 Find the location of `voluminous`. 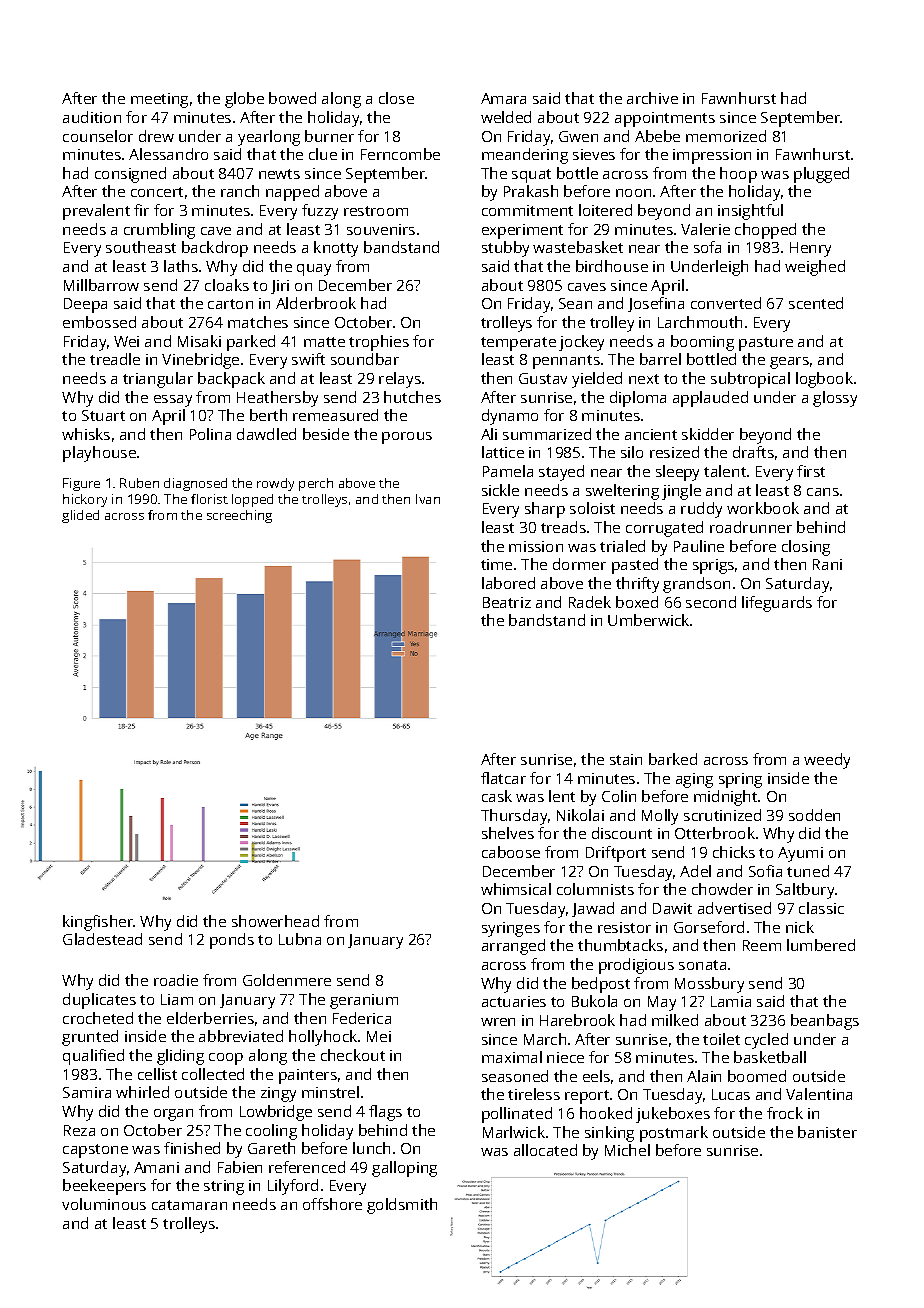

voluminous is located at coordinates (104, 1204).
